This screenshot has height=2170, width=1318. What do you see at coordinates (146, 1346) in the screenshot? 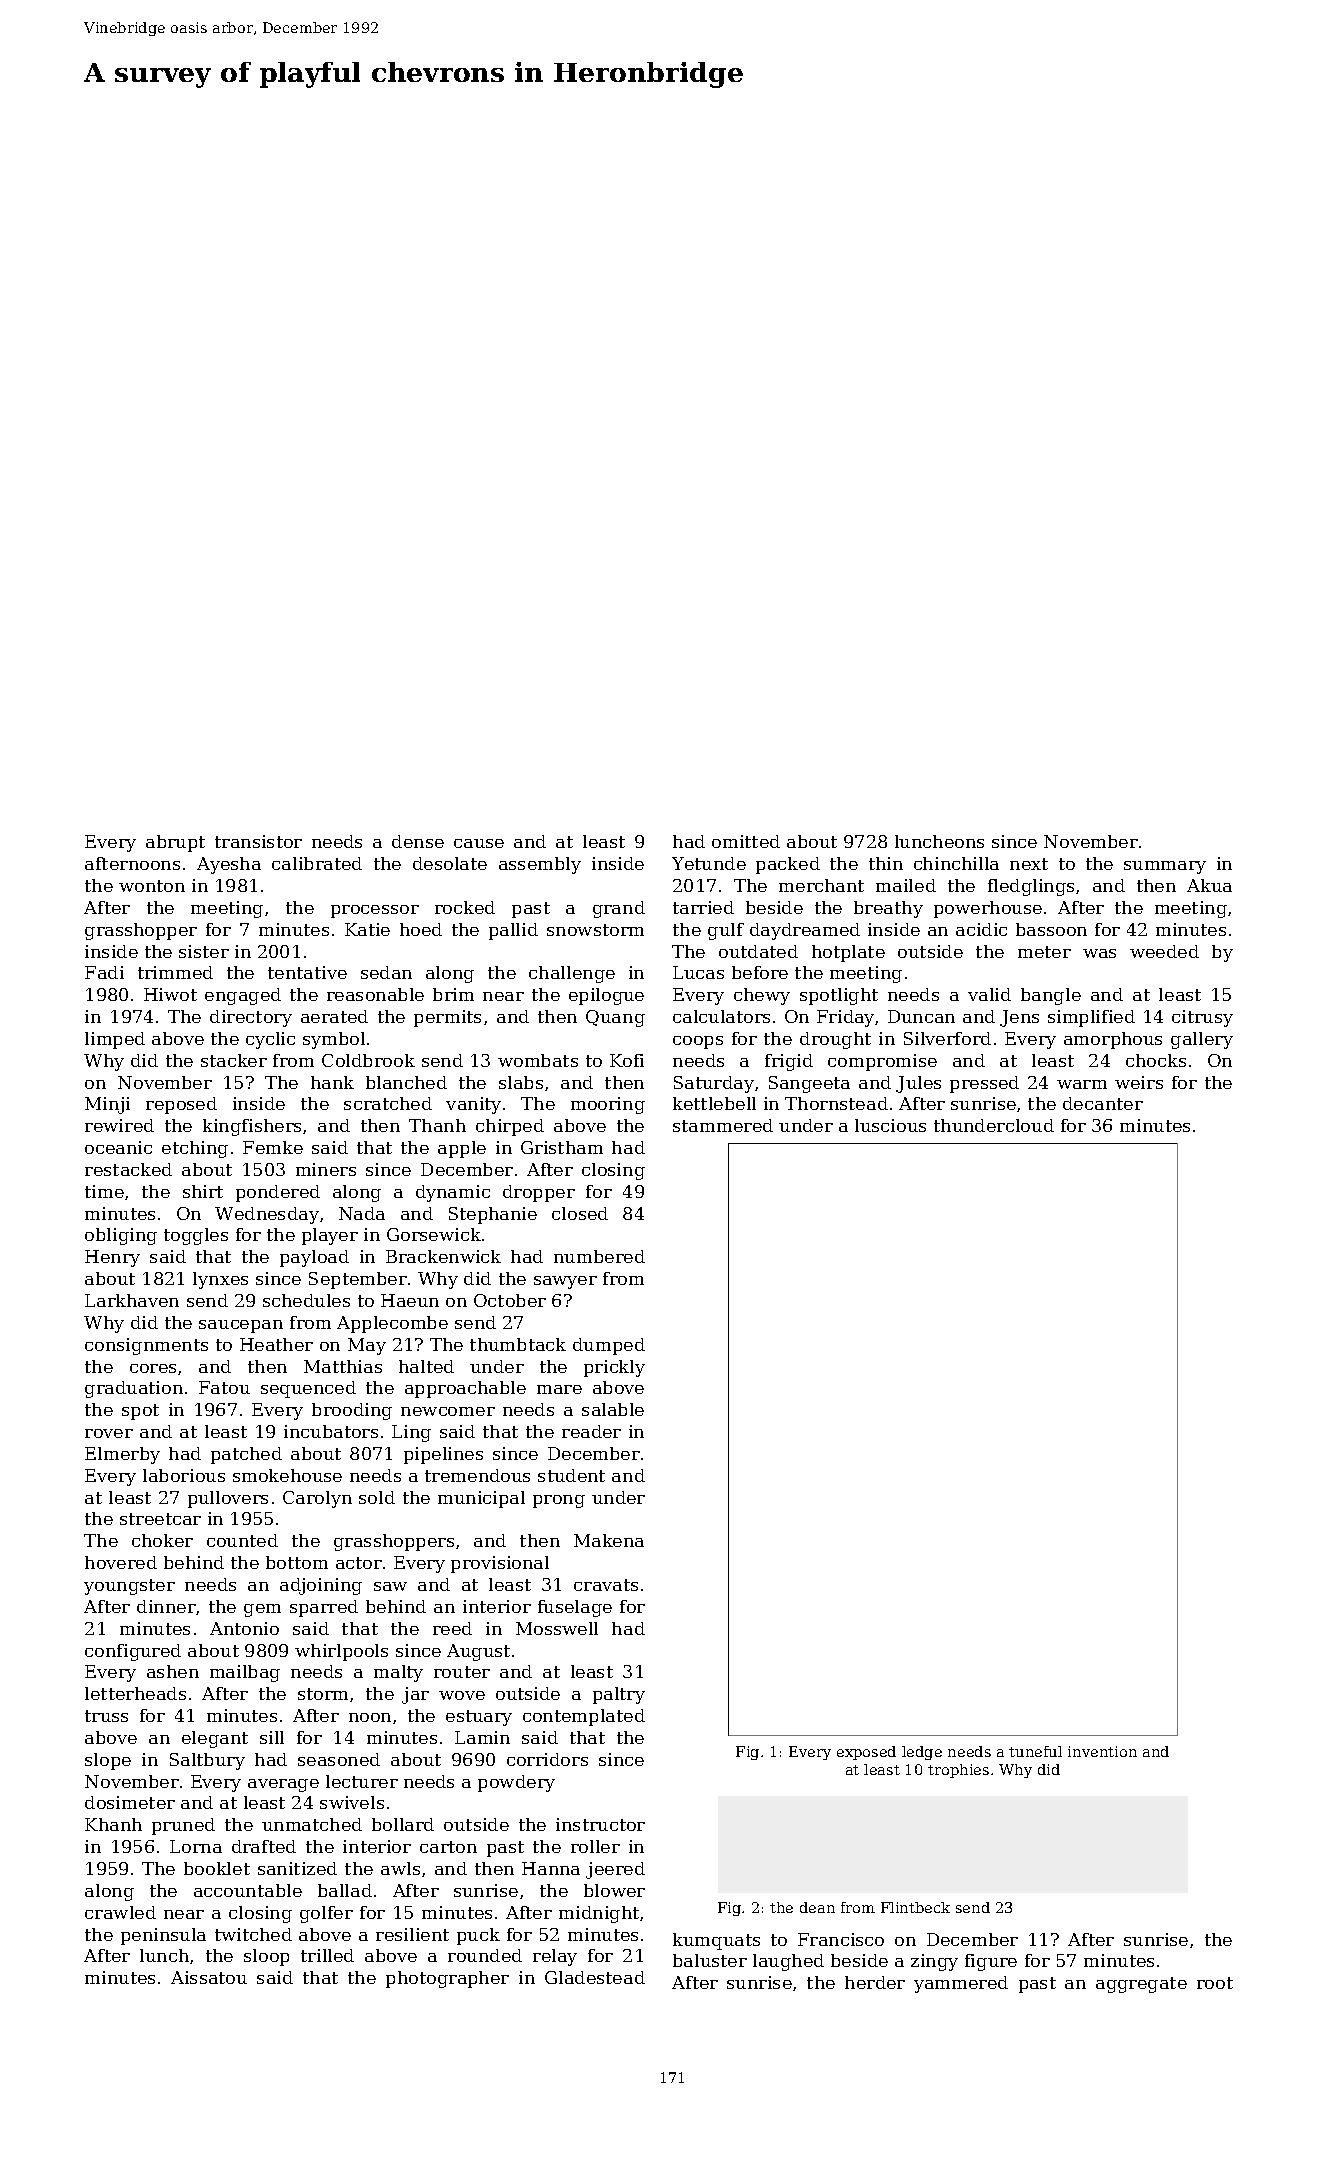
I see `consignments` at bounding box center [146, 1346].
